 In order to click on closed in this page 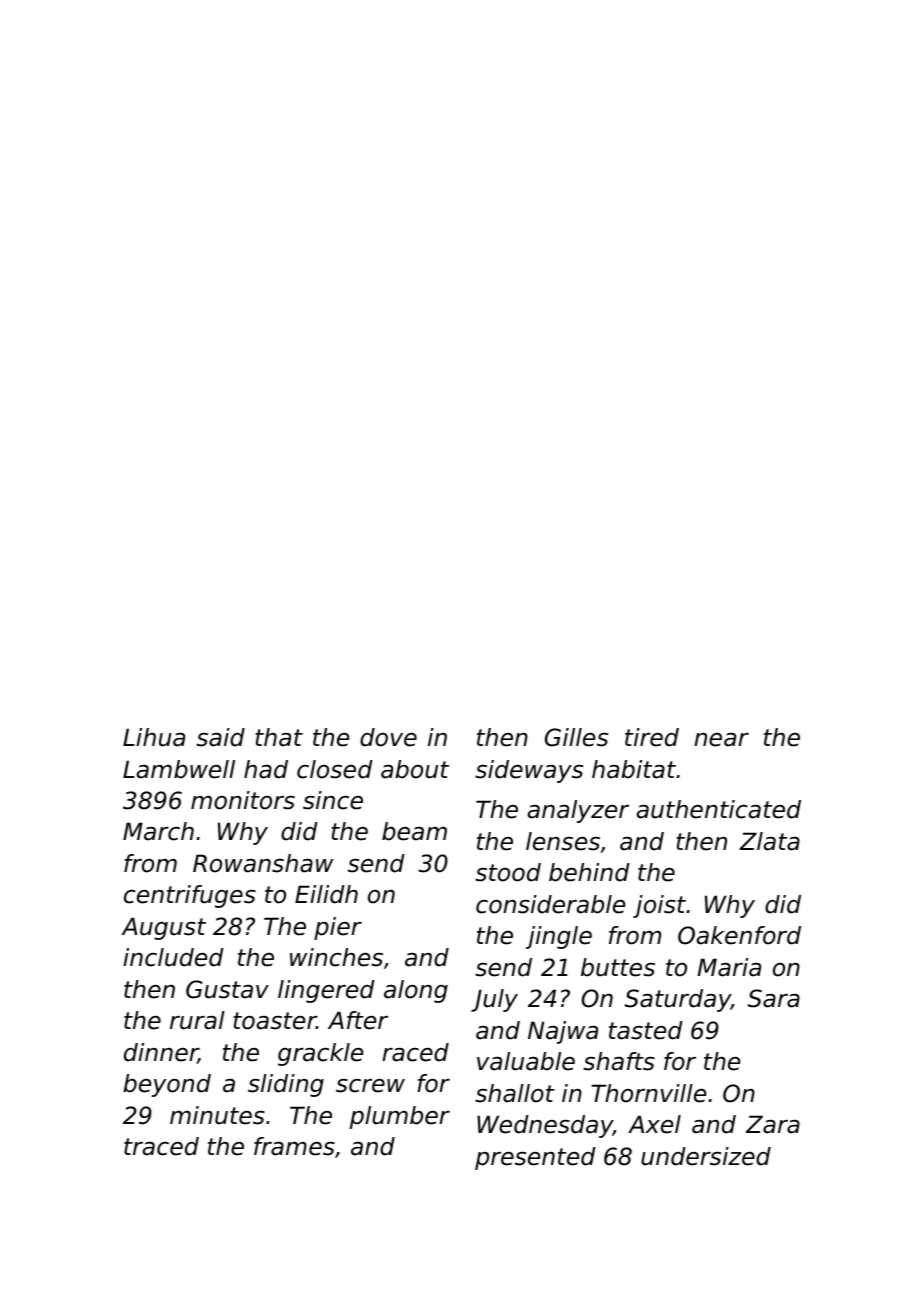, I will do `click(335, 769)`.
